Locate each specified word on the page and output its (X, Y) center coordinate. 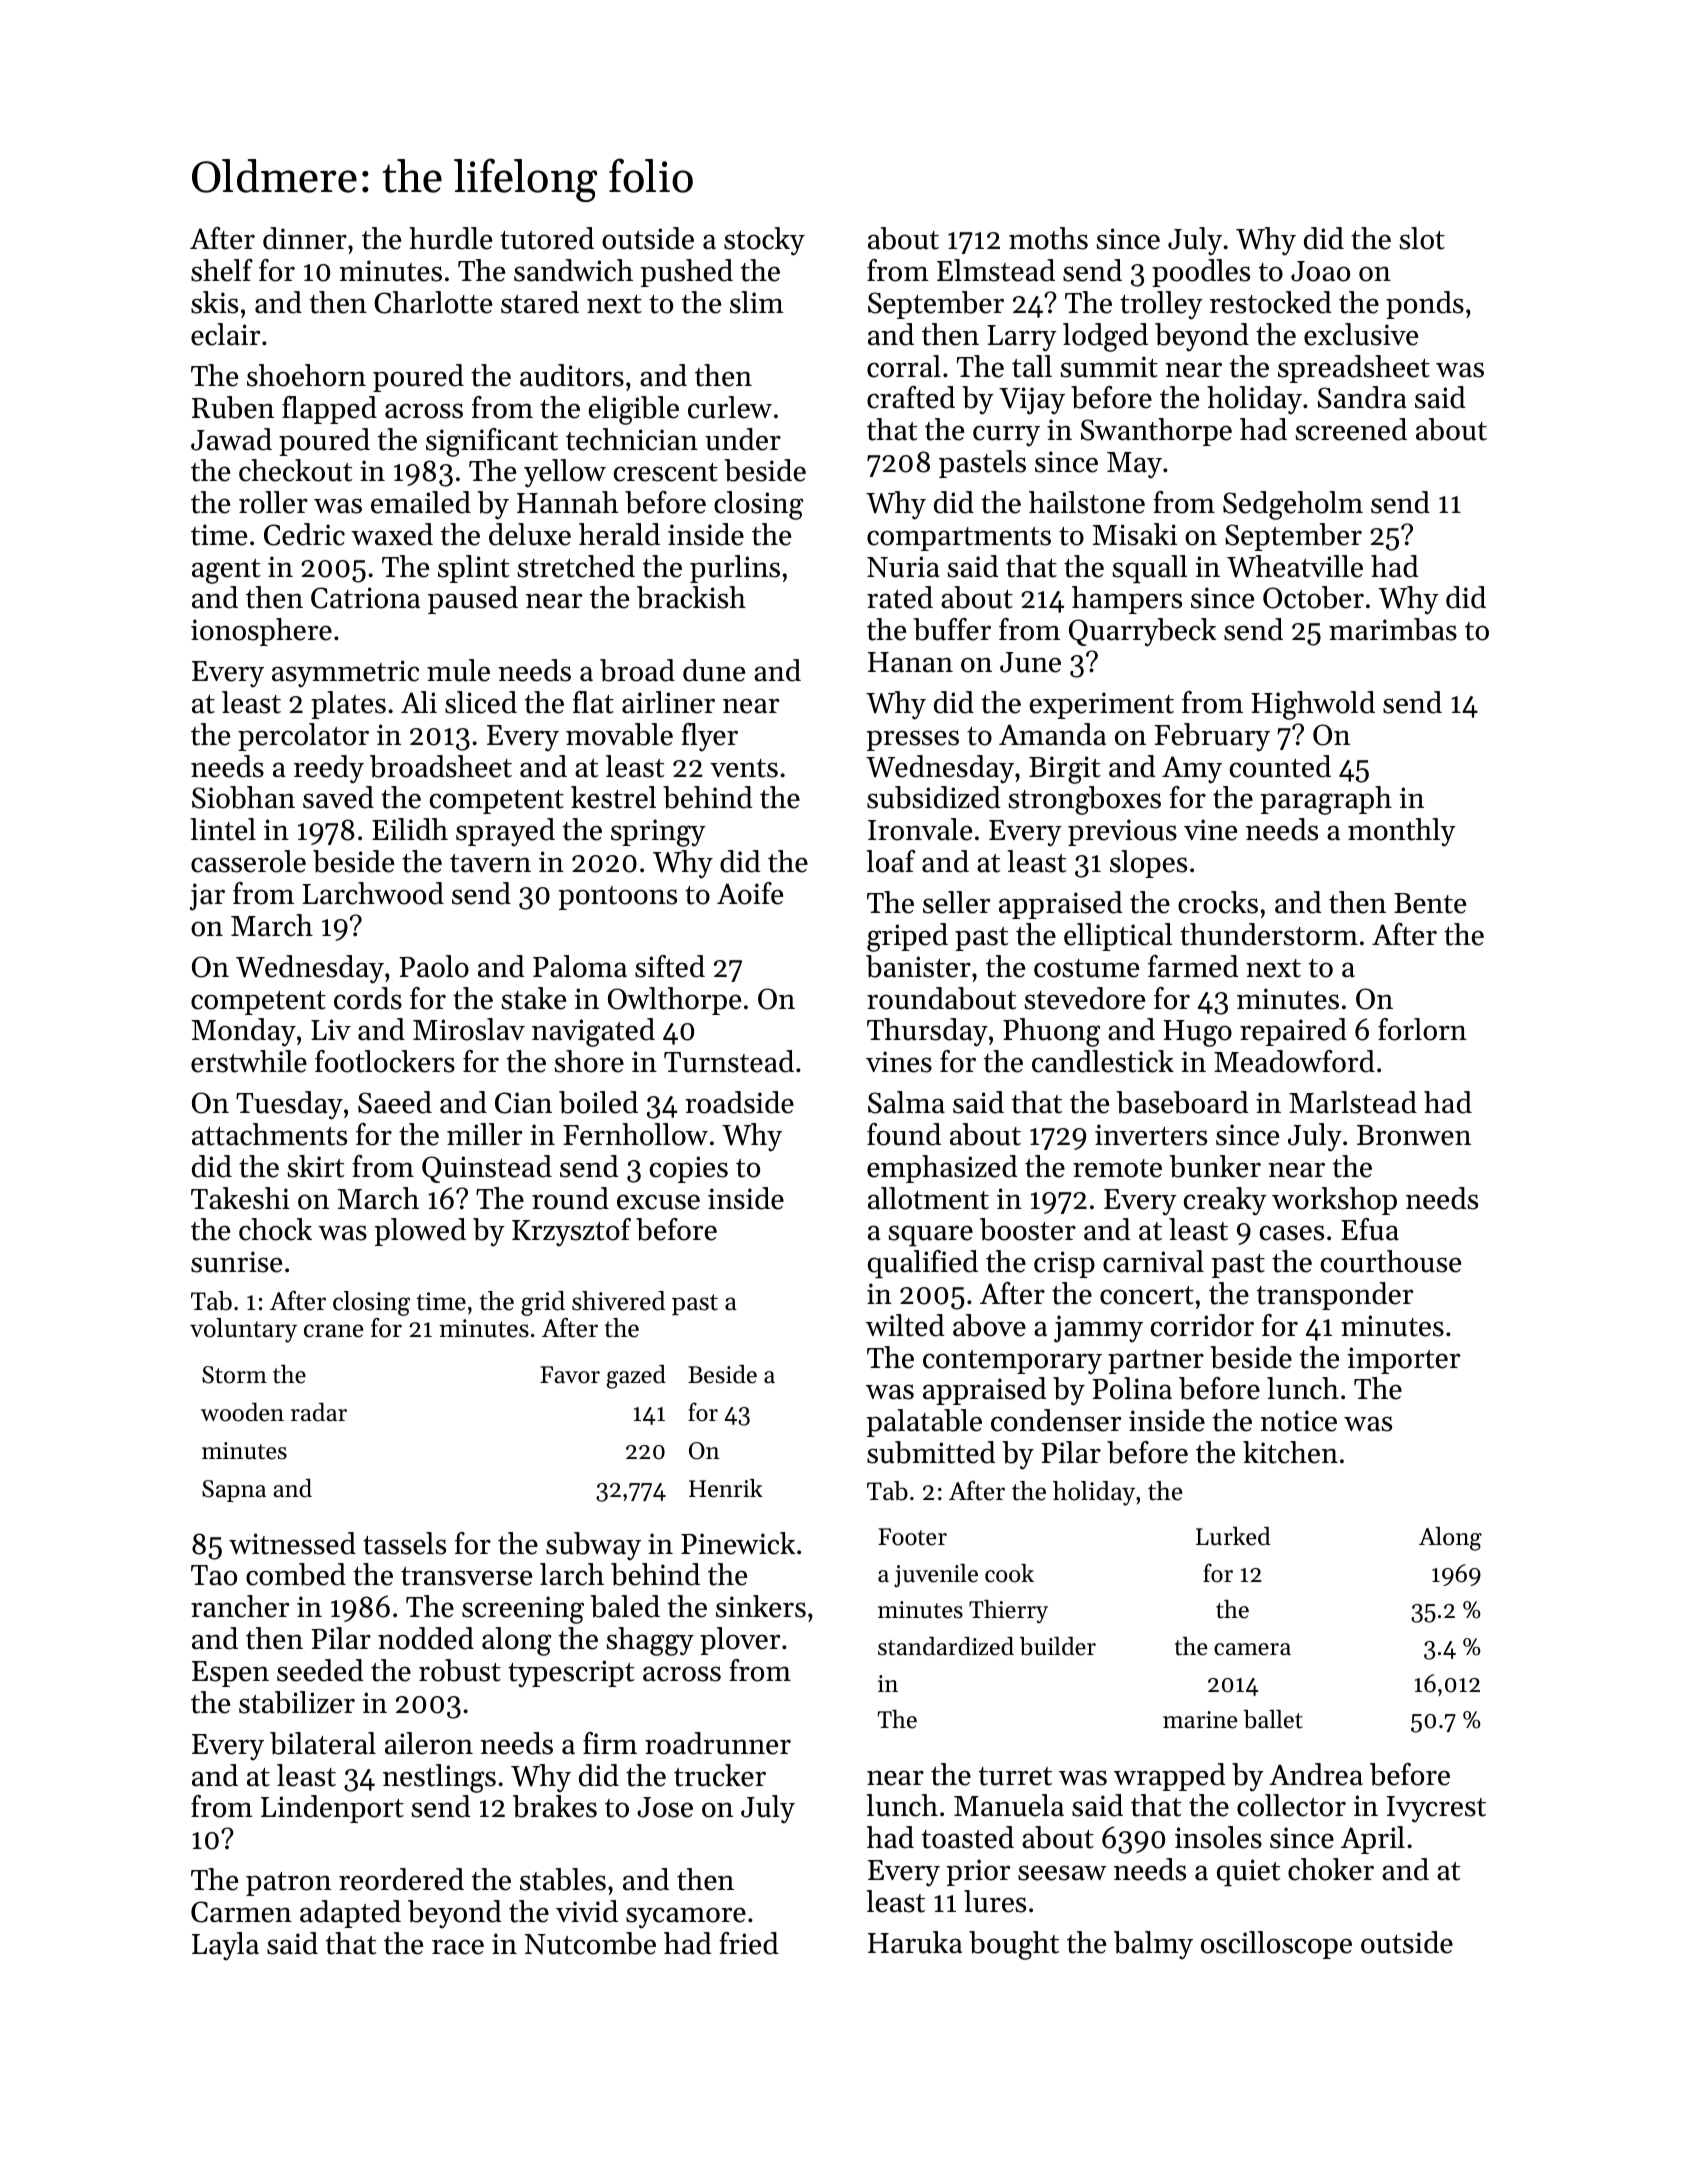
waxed (392, 534)
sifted (670, 966)
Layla (225, 1946)
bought (1014, 1945)
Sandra (1362, 397)
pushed (687, 273)
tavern (490, 863)
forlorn (1422, 1029)
